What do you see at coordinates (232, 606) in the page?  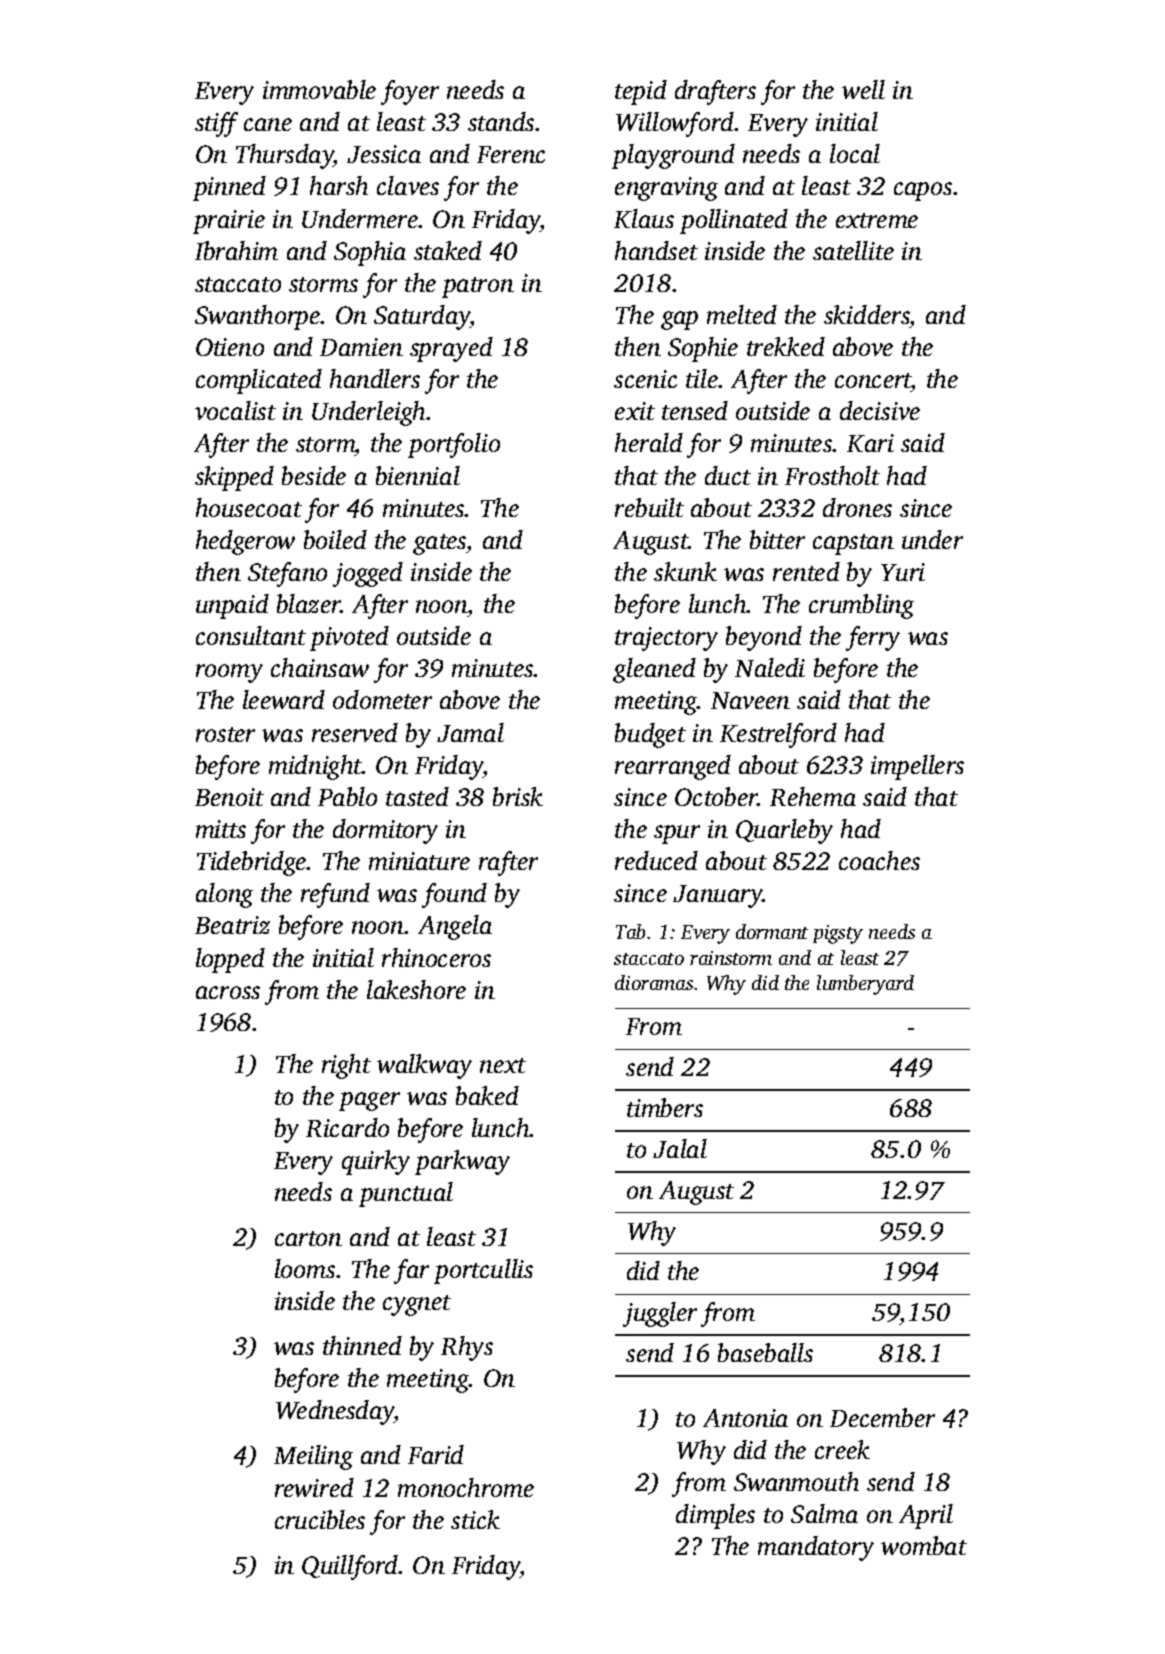 I see `unpaid` at bounding box center [232, 606].
